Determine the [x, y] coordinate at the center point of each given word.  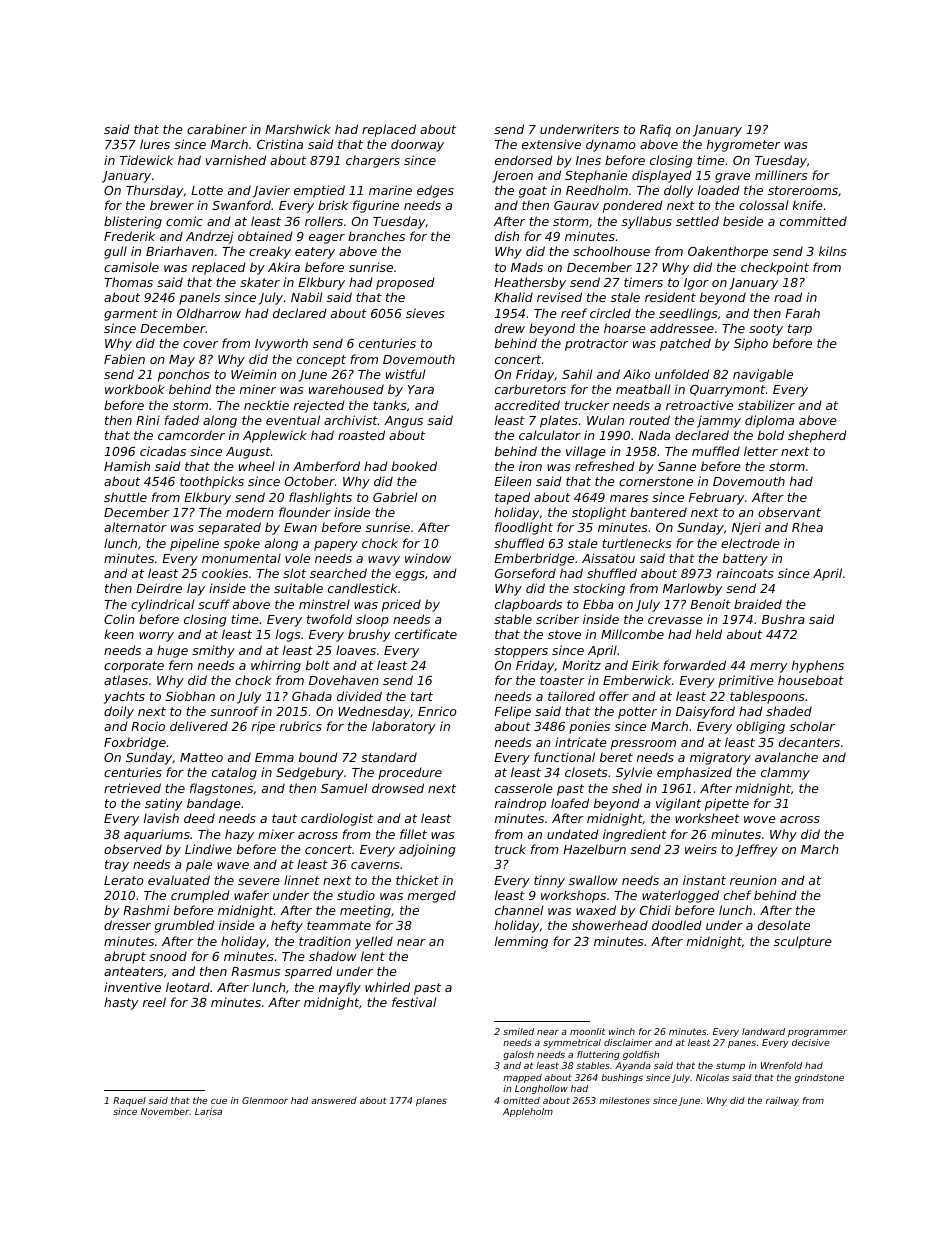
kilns [833, 251]
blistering [133, 222]
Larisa [208, 1111]
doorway [417, 145]
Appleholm [528, 1112]
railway [782, 1101]
